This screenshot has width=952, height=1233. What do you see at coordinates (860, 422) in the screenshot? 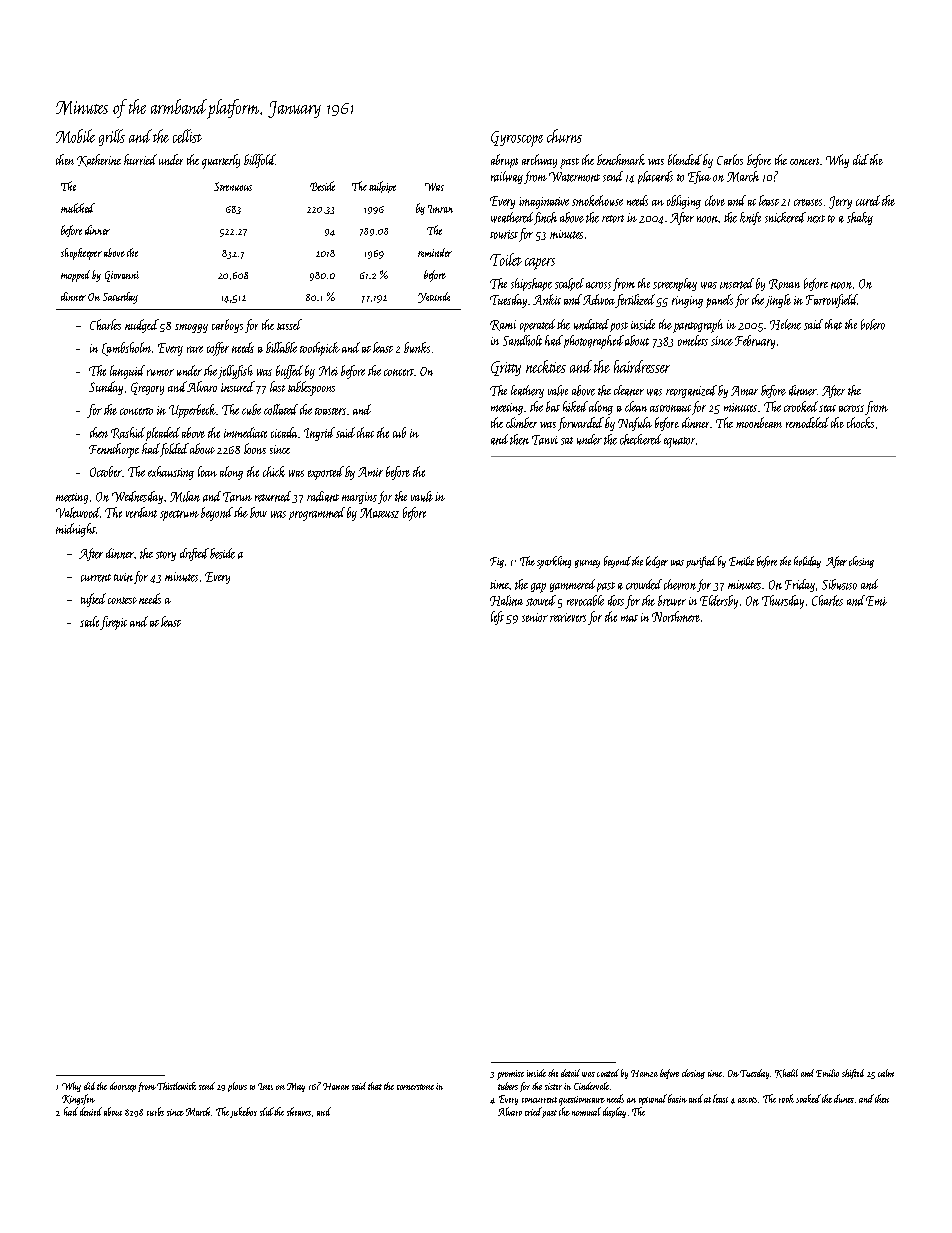
I see `chocks` at bounding box center [860, 422].
